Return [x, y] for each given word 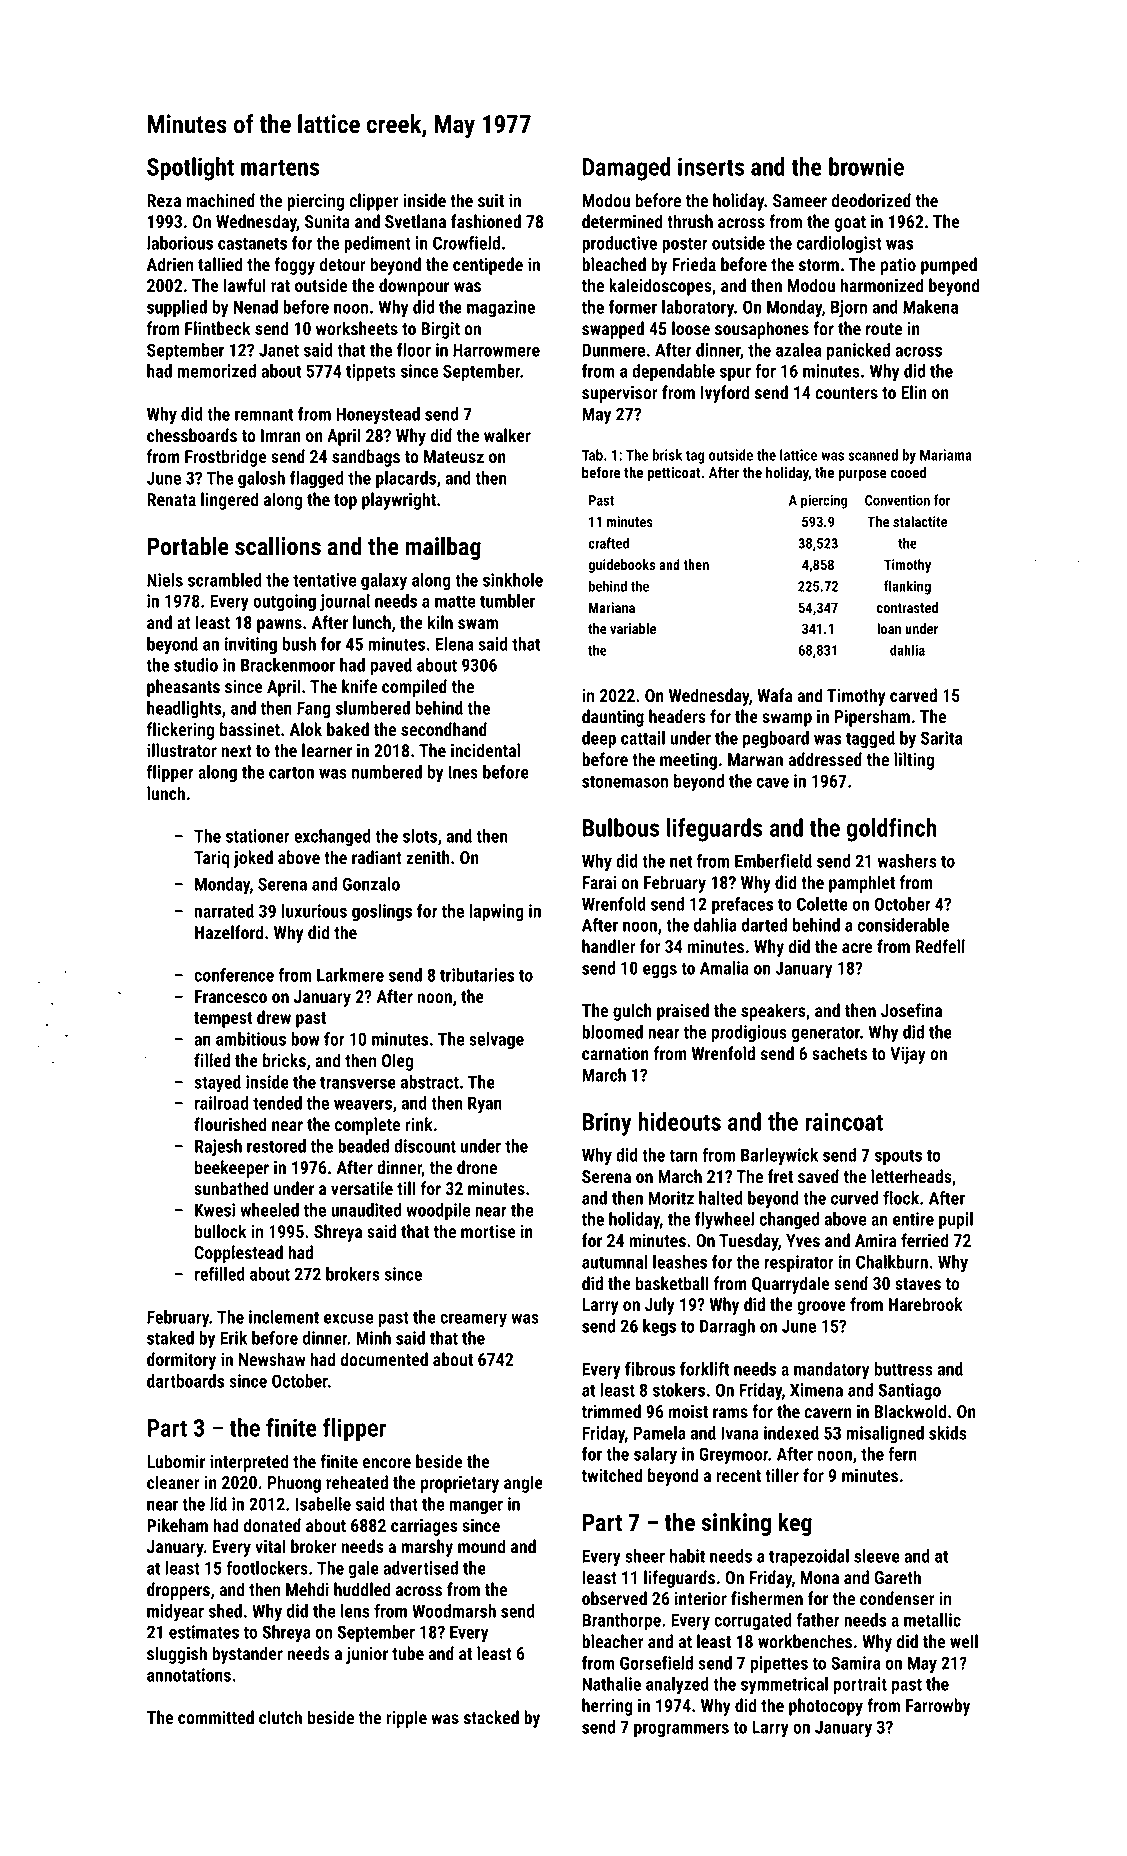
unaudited [366, 1210]
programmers [681, 1730]
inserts [711, 166]
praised [683, 1012]
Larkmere [350, 975]
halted [721, 1198]
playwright [399, 501]
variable [633, 628]
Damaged [627, 169]
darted [764, 925]
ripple [406, 1719]
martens [280, 167]
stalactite [920, 521]
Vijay [908, 1055]
